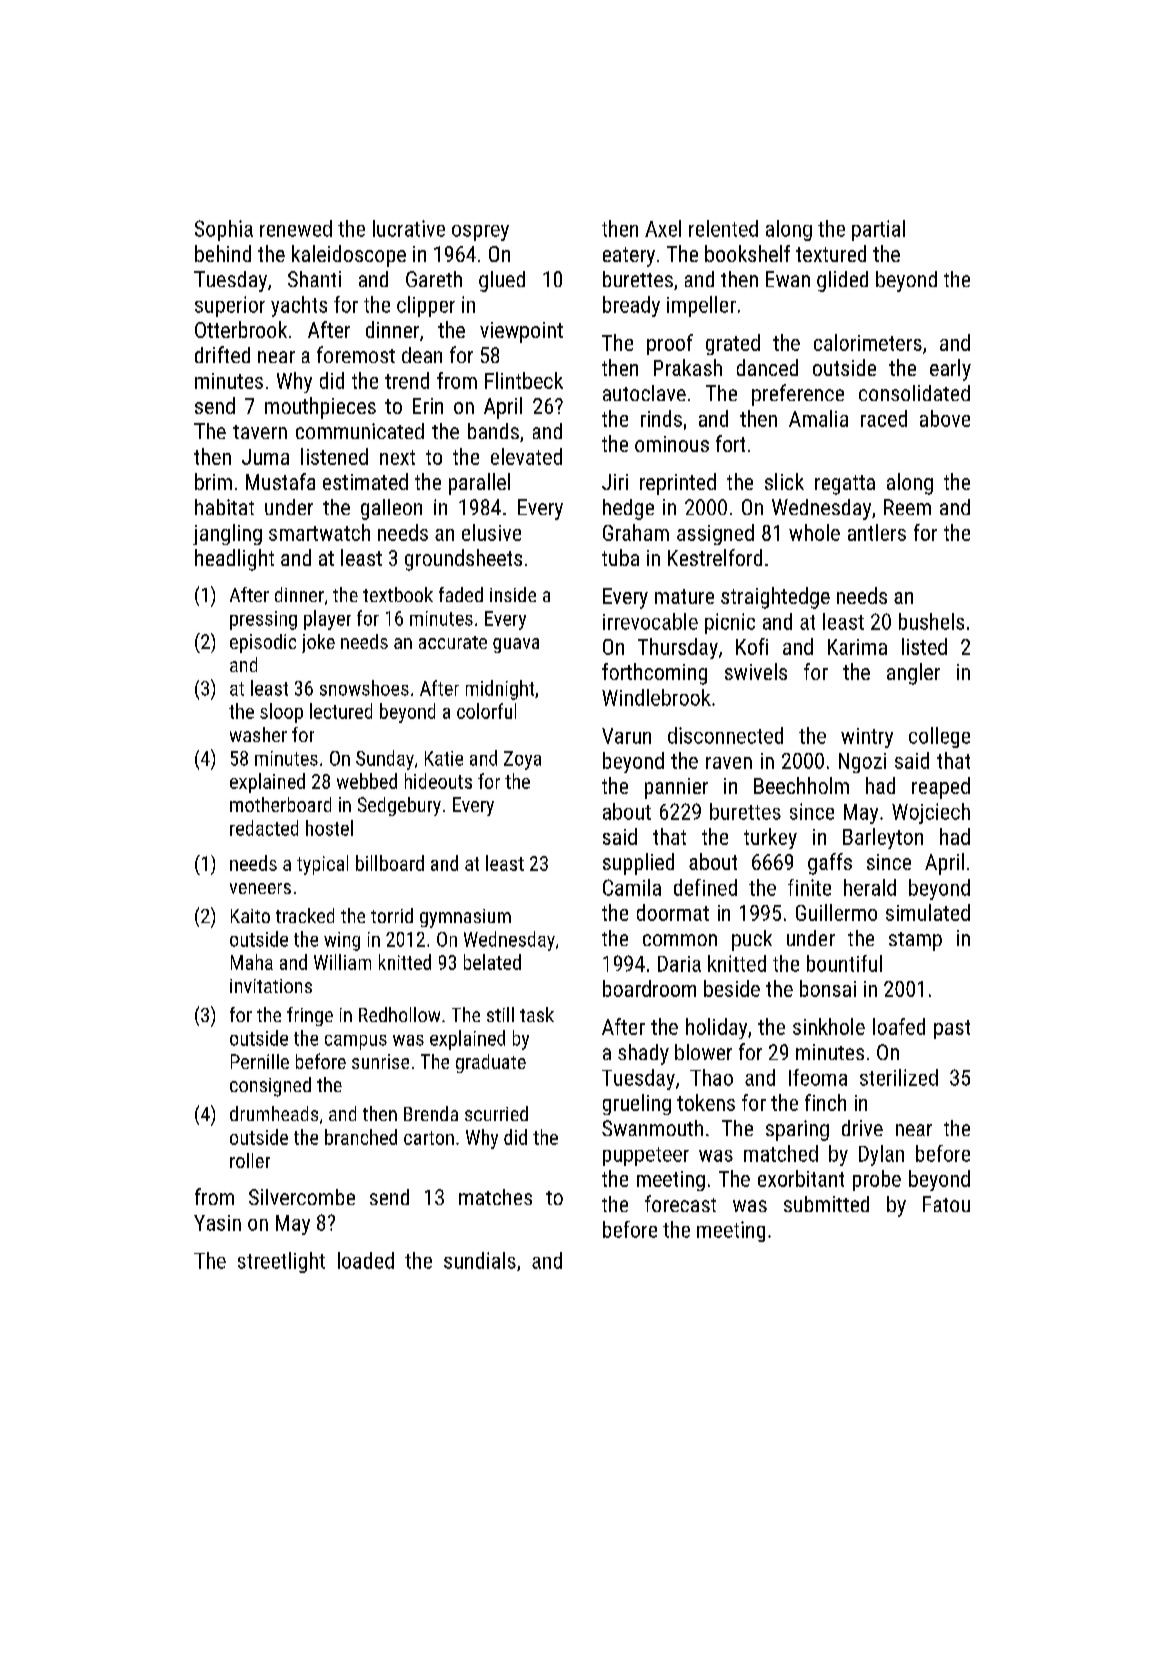 This screenshot has height=1654, width=1165. Describe the element at coordinates (224, 230) in the screenshot. I see `Sophia` at that location.
